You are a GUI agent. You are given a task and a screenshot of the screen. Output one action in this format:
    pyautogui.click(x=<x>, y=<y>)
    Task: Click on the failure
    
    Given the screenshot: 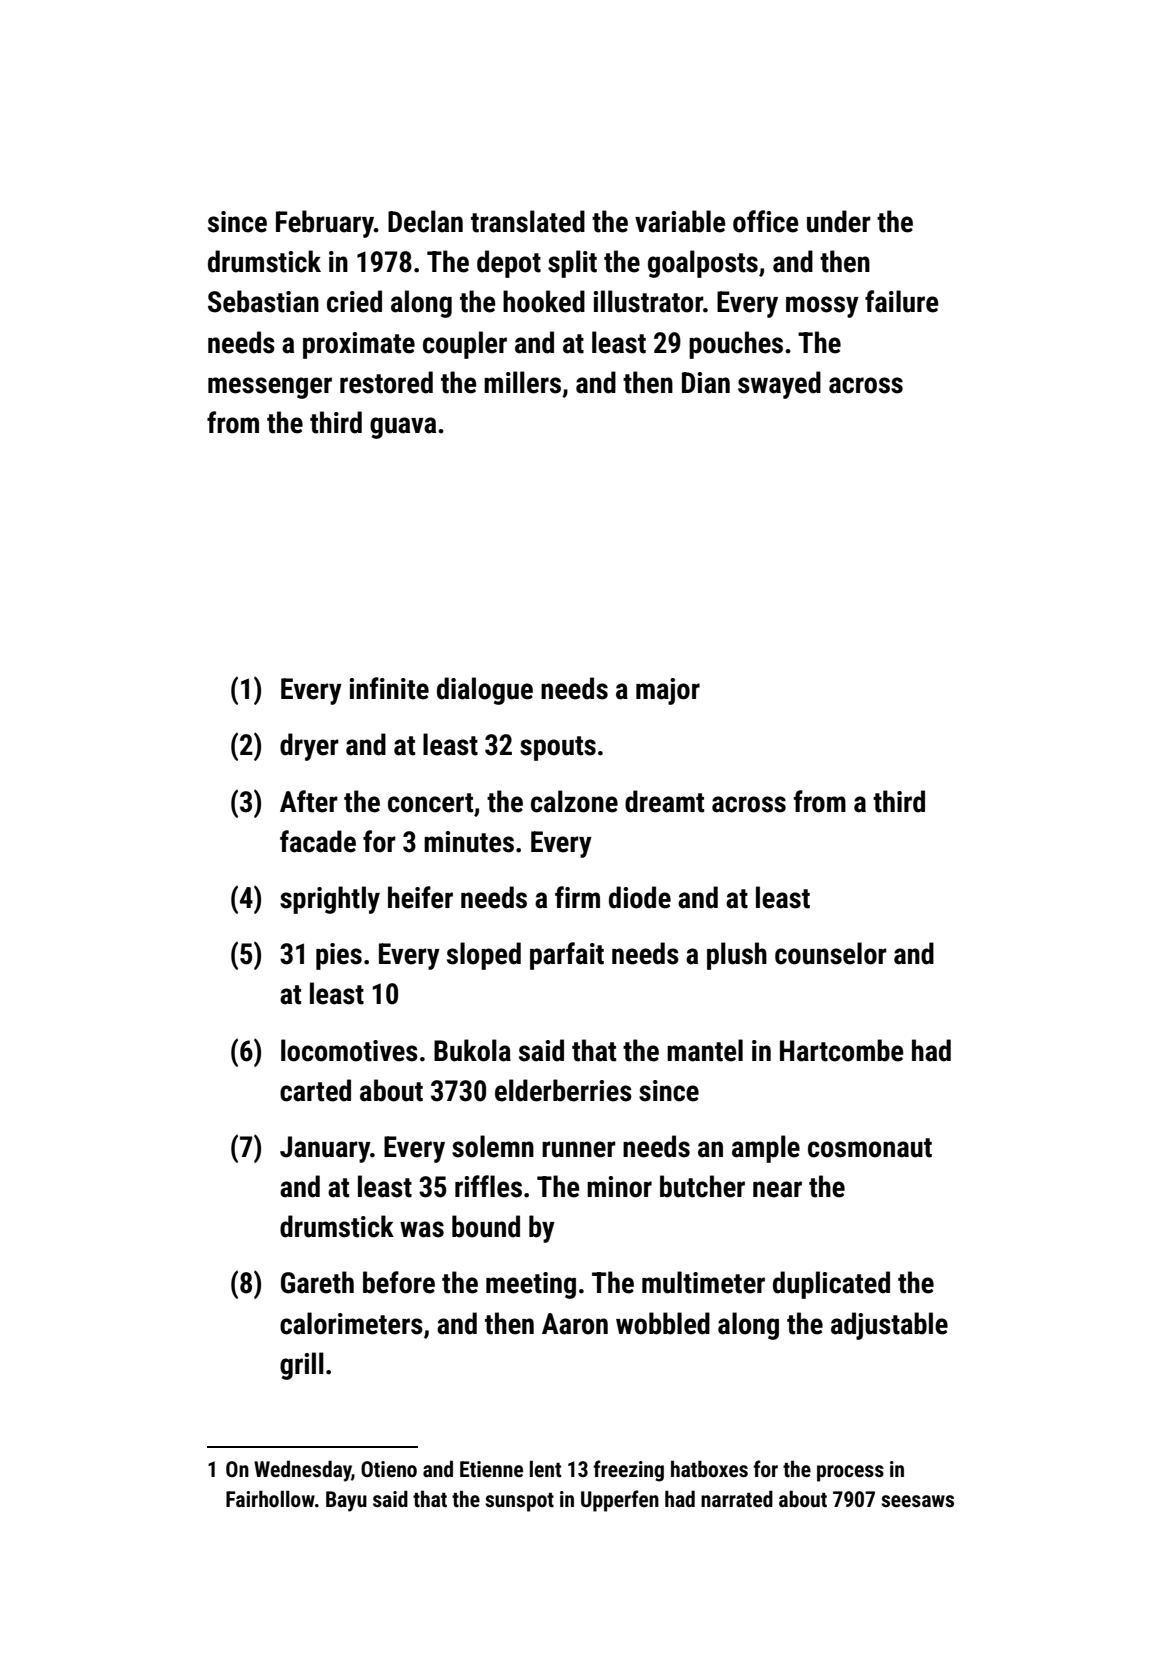 What is the action you would take?
    pyautogui.click(x=901, y=301)
